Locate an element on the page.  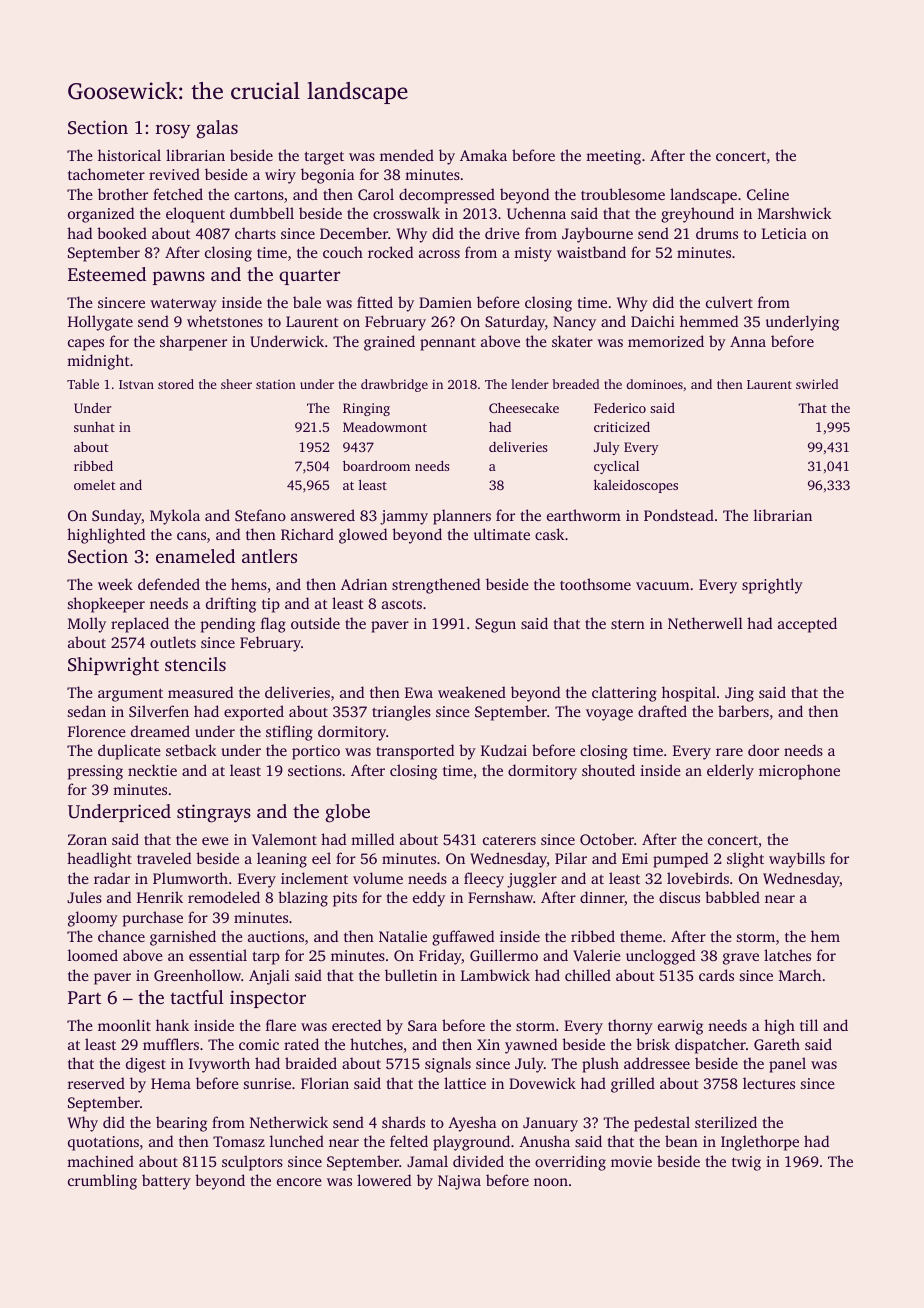
galas is located at coordinates (217, 129).
